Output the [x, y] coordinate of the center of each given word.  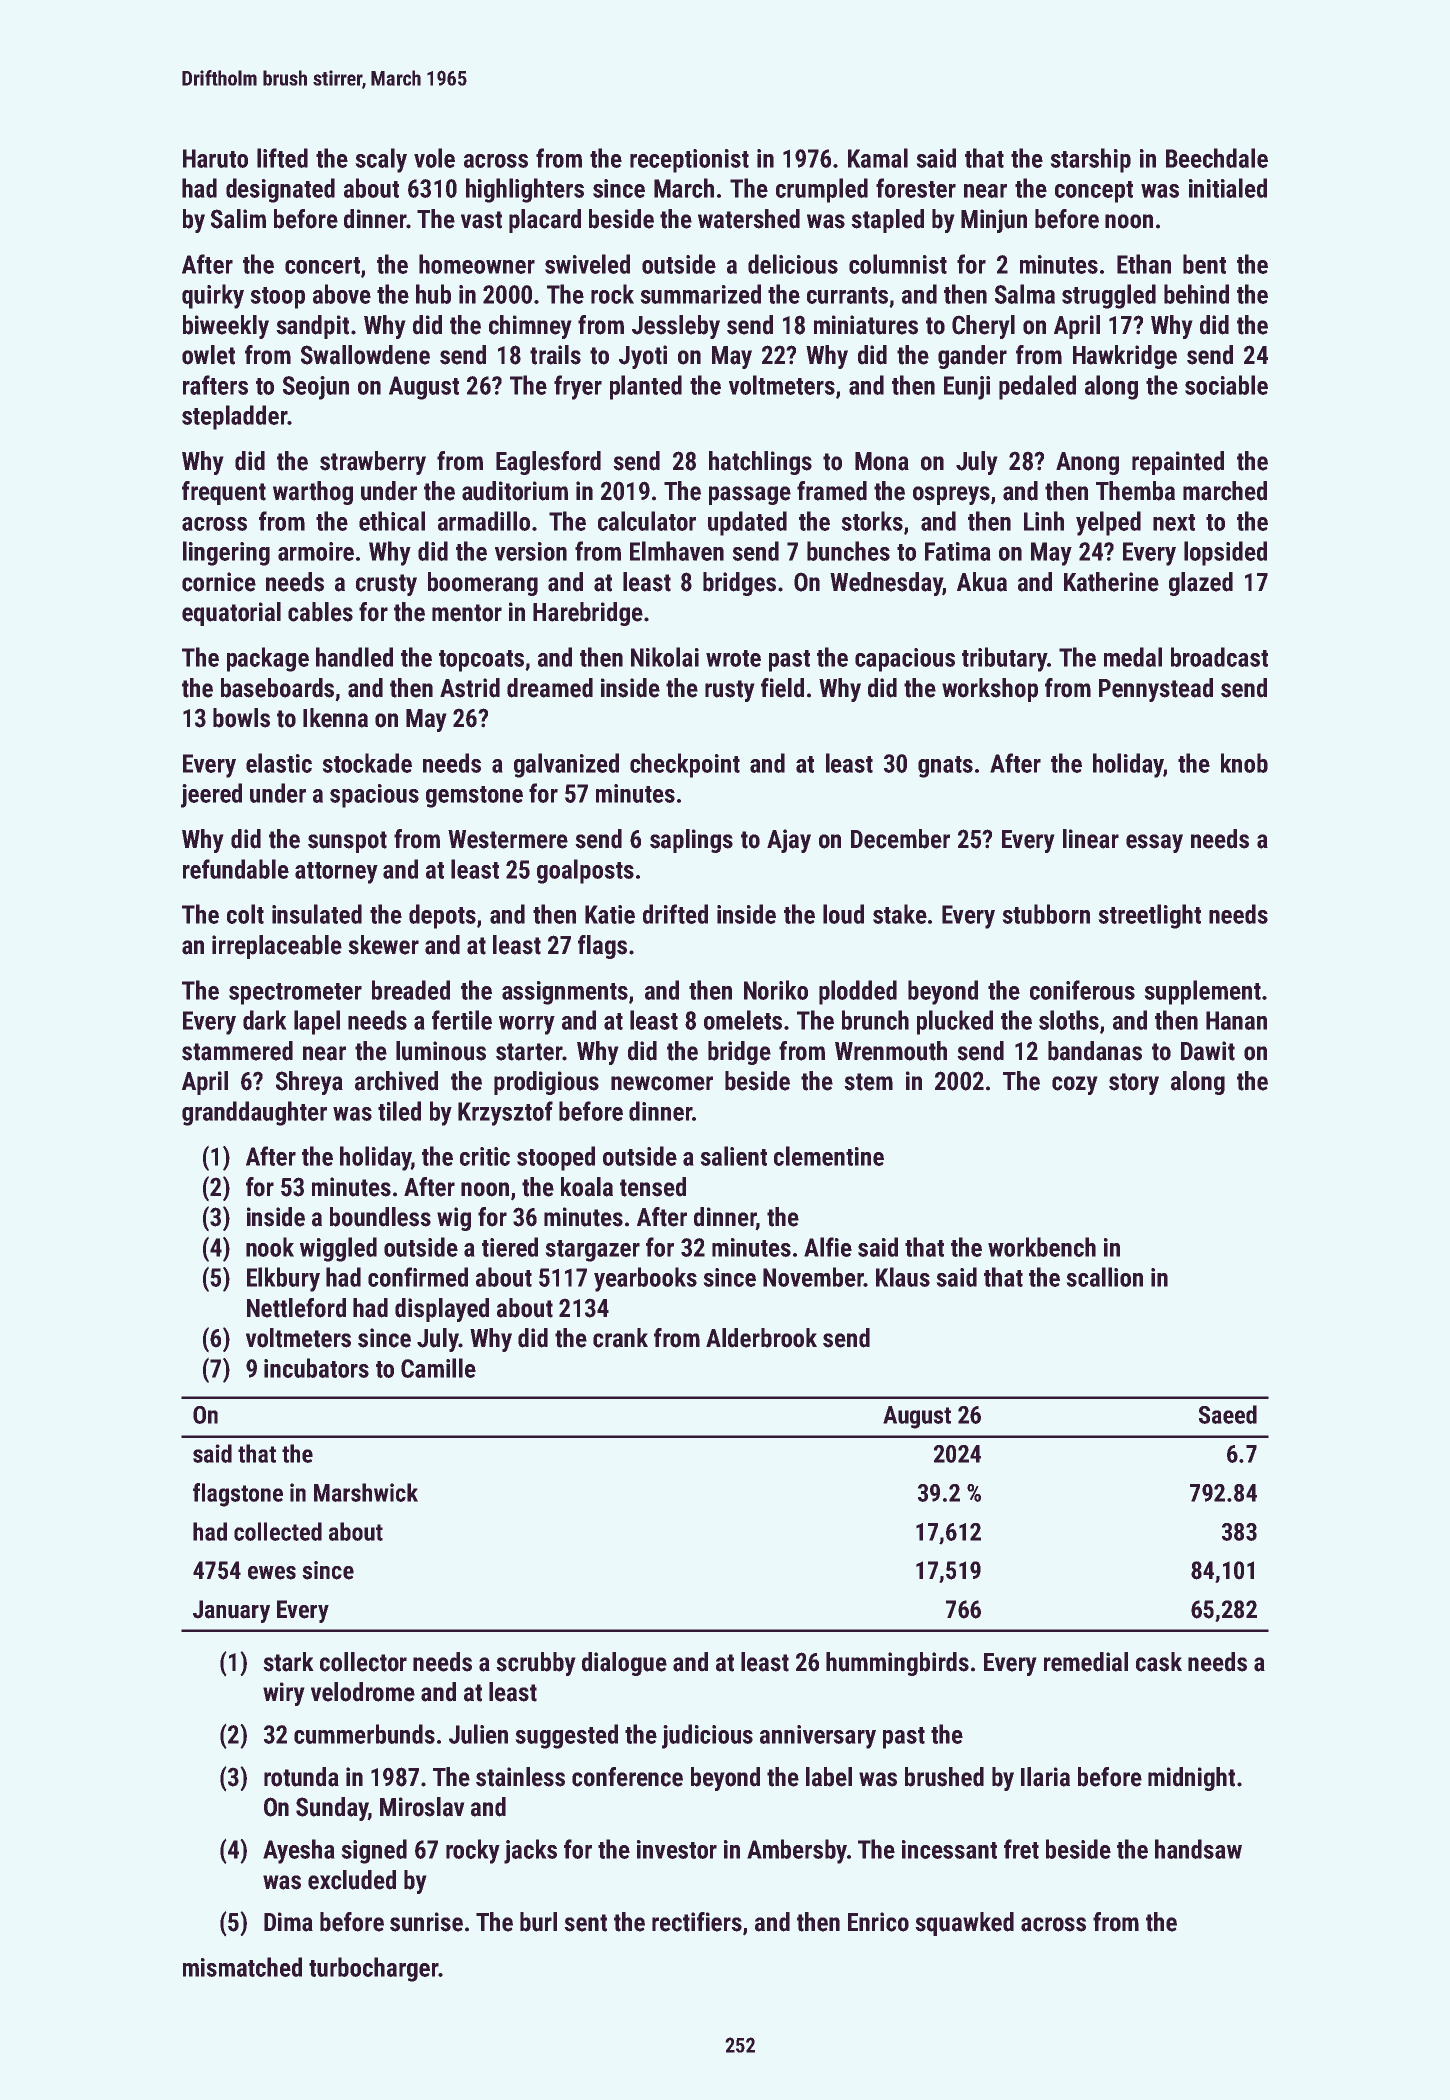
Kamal [878, 158]
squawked [964, 1924]
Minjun [994, 221]
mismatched [242, 1967]
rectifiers [697, 1922]
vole [434, 158]
